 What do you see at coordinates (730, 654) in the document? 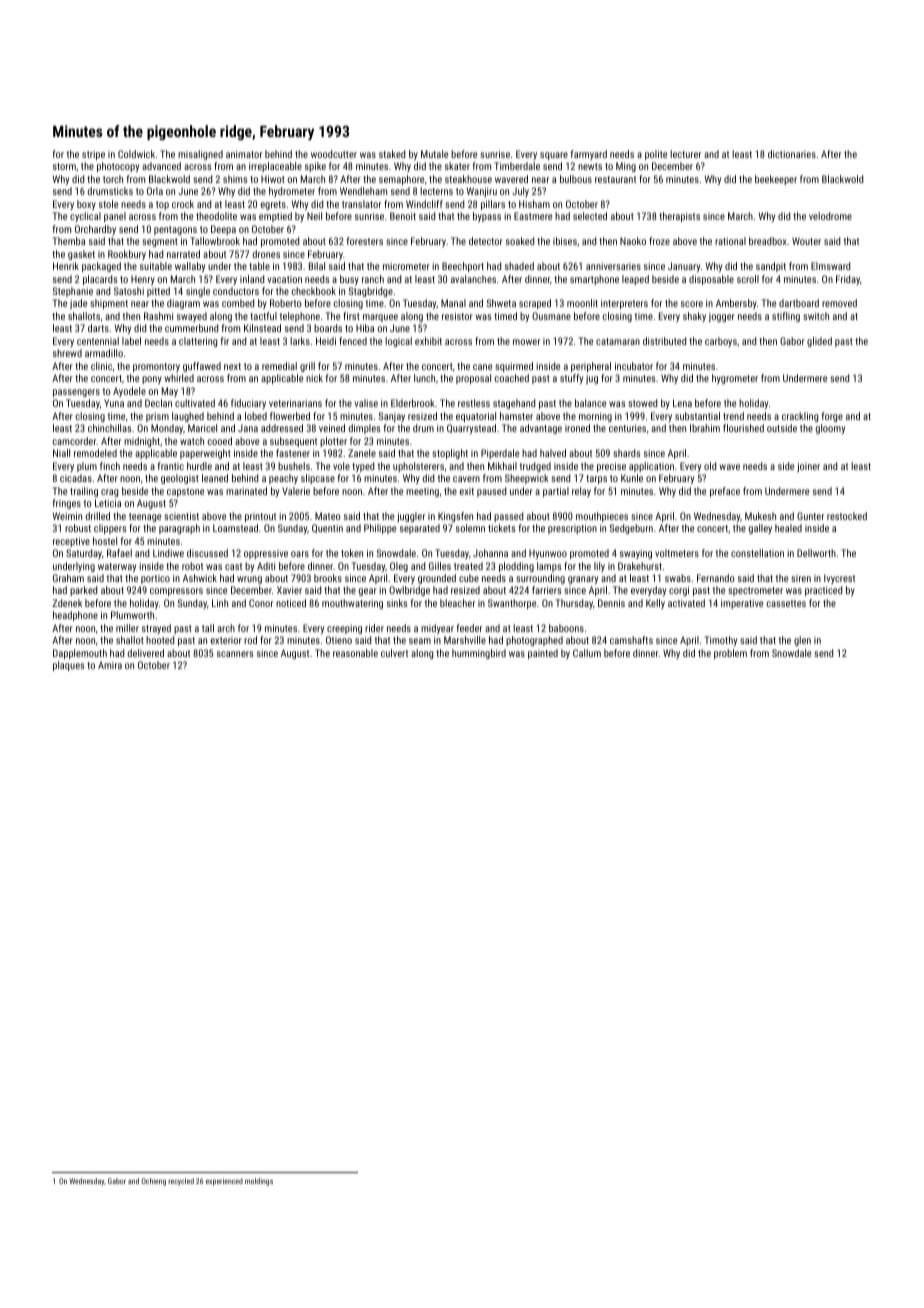
I see `problem` at bounding box center [730, 654].
